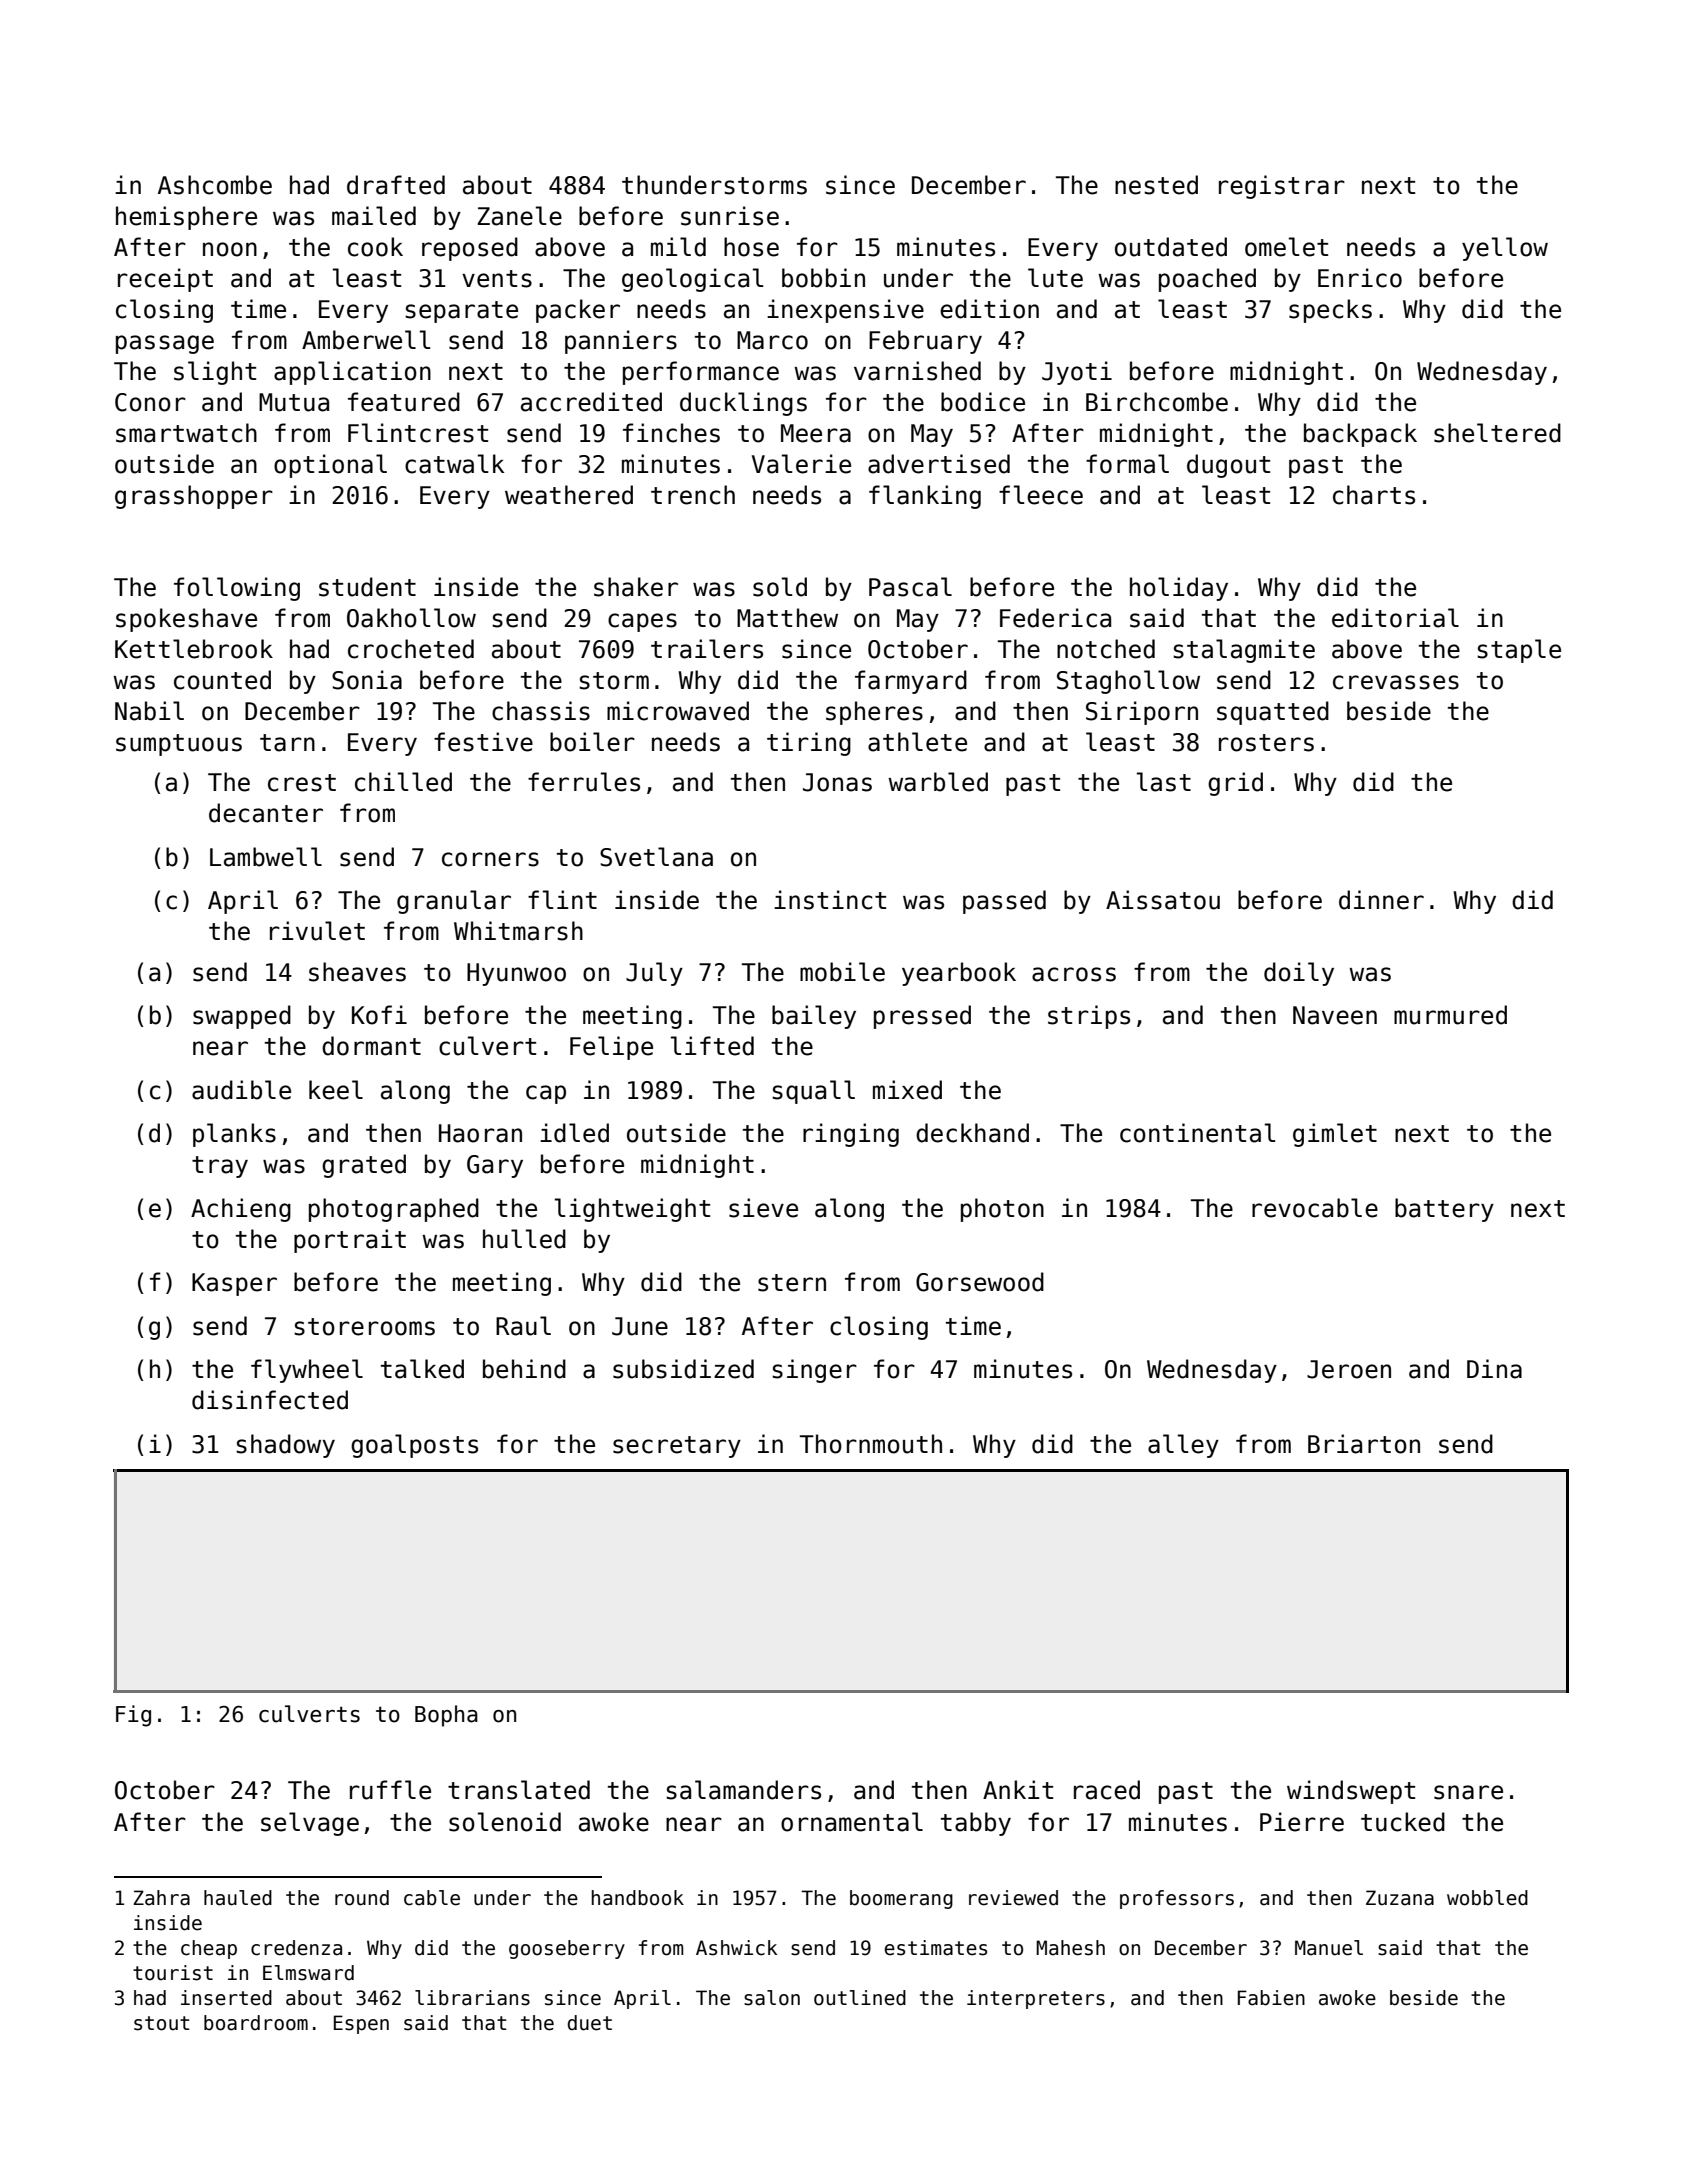 The width and height of the document is (1683, 2178). What do you see at coordinates (1364, 1444) in the document?
I see `Briarton` at bounding box center [1364, 1444].
